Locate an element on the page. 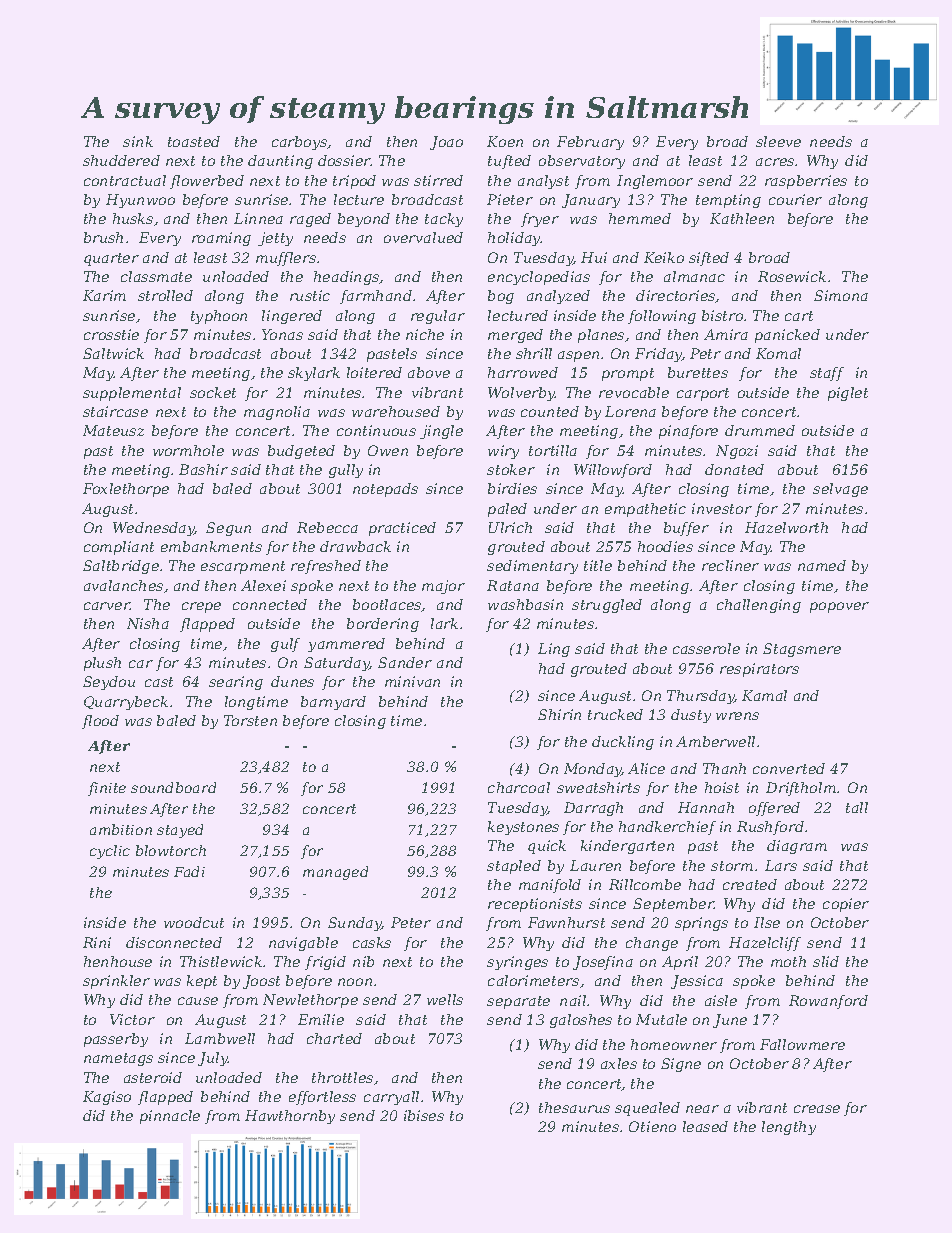 Image resolution: width=952 pixels, height=1233 pixels. sleeve is located at coordinates (778, 141).
